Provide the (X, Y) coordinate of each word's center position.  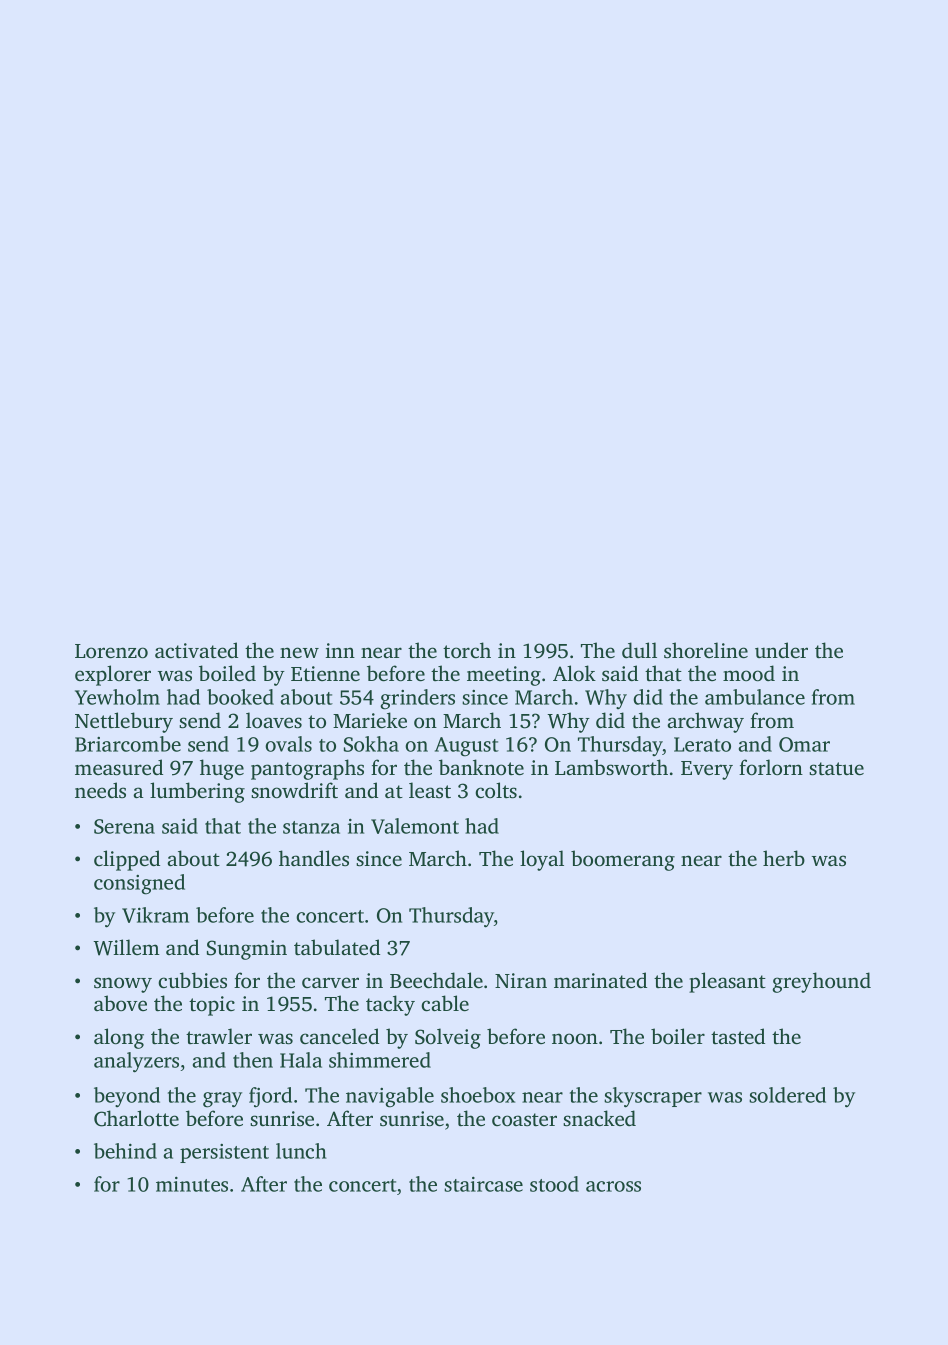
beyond (127, 1097)
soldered (787, 1095)
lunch (301, 1151)
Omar (804, 744)
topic (212, 1006)
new (299, 652)
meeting (504, 676)
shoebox (478, 1095)
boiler (678, 1036)
